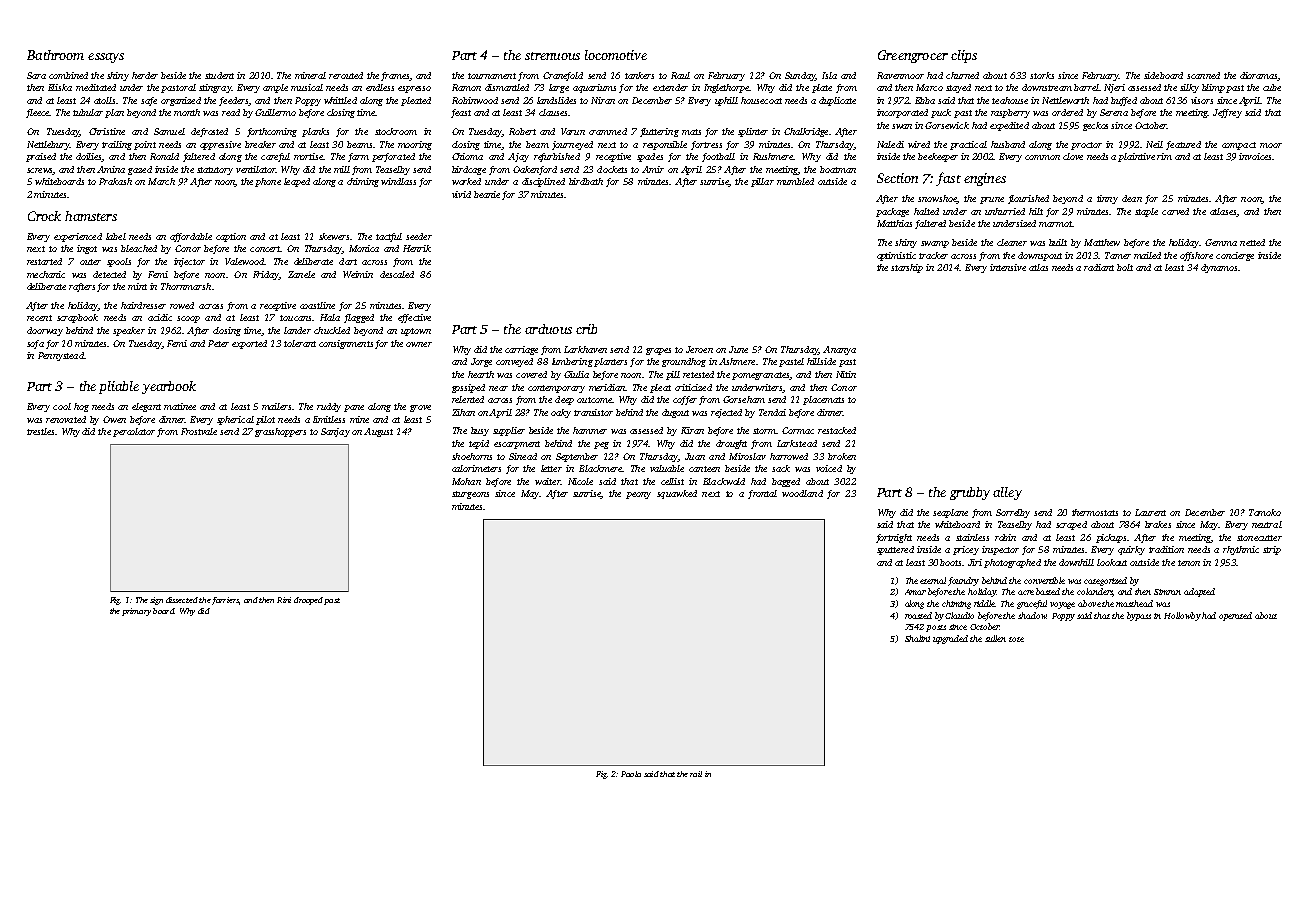 This screenshot has width=1308, height=924. Describe the element at coordinates (106, 58) in the screenshot. I see `essays` at that location.
